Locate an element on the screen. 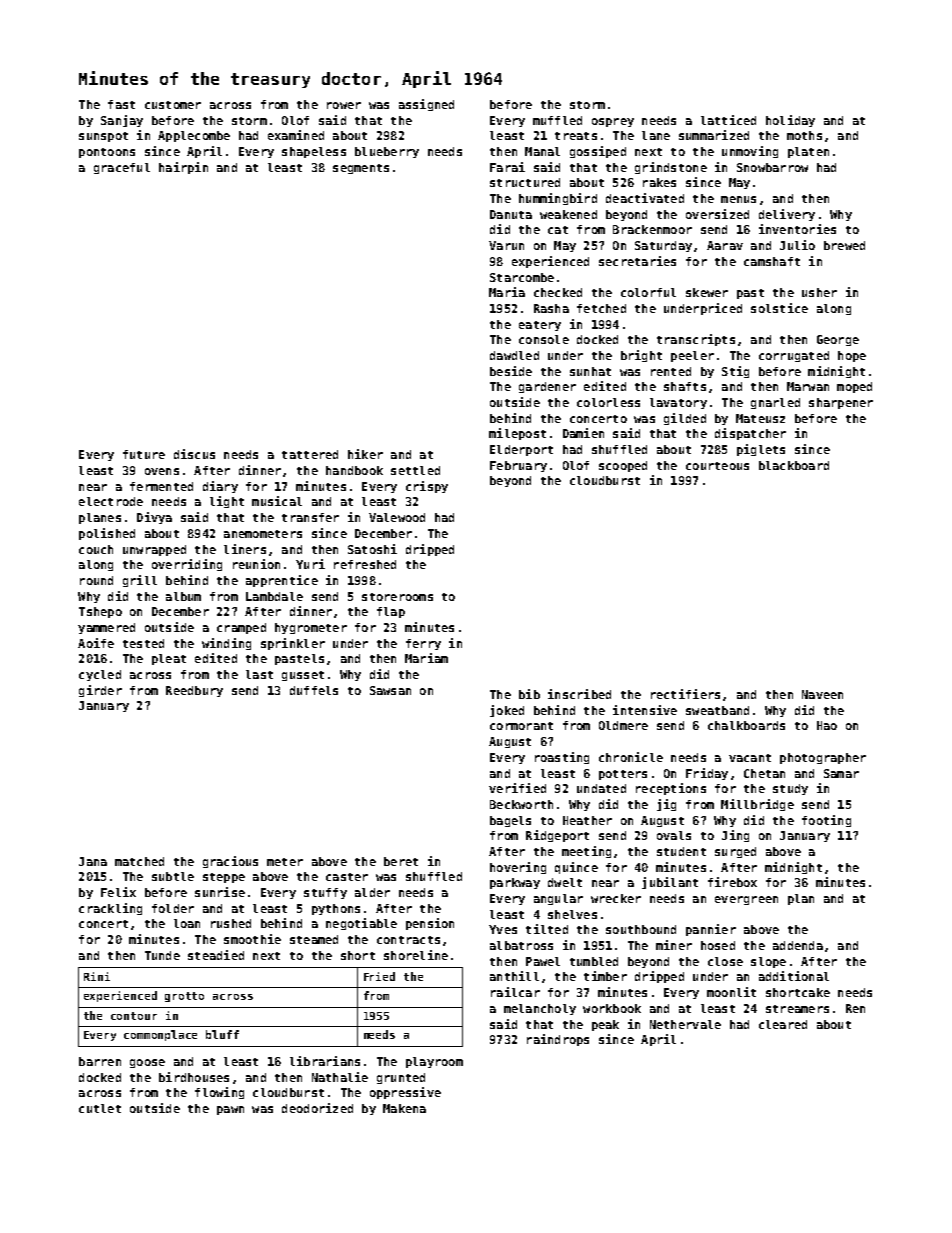 The height and width of the screenshot is (1233, 952). cutlet is located at coordinates (100, 1108).
